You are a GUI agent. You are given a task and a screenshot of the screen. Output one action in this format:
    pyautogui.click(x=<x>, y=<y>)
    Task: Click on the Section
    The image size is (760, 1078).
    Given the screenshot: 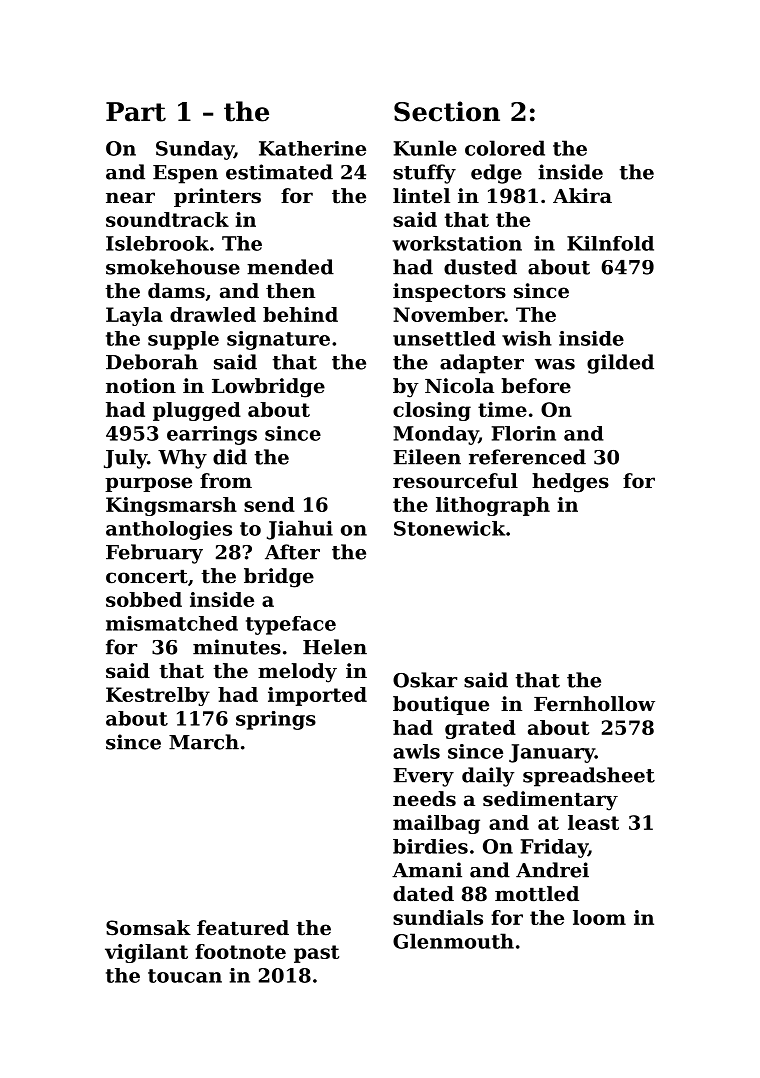 What is the action you would take?
    pyautogui.click(x=447, y=111)
